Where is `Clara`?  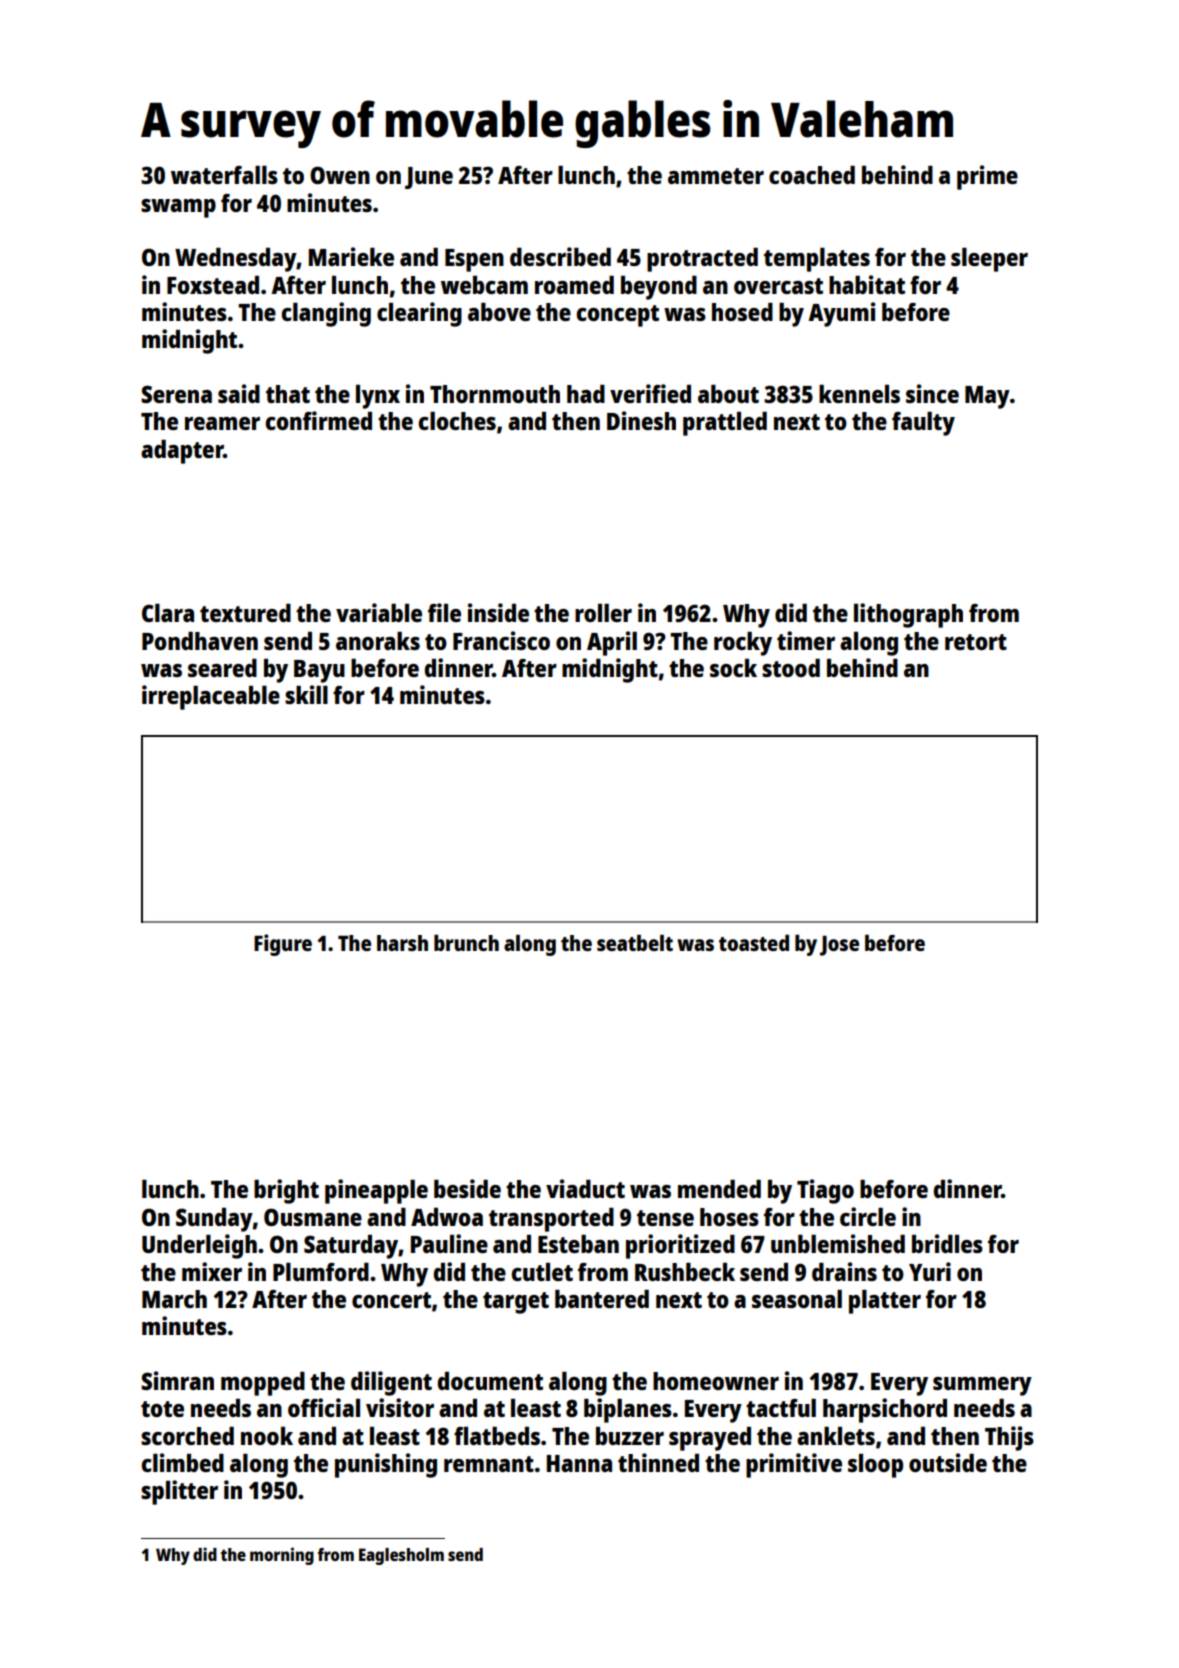
Clara is located at coordinates (168, 613).
